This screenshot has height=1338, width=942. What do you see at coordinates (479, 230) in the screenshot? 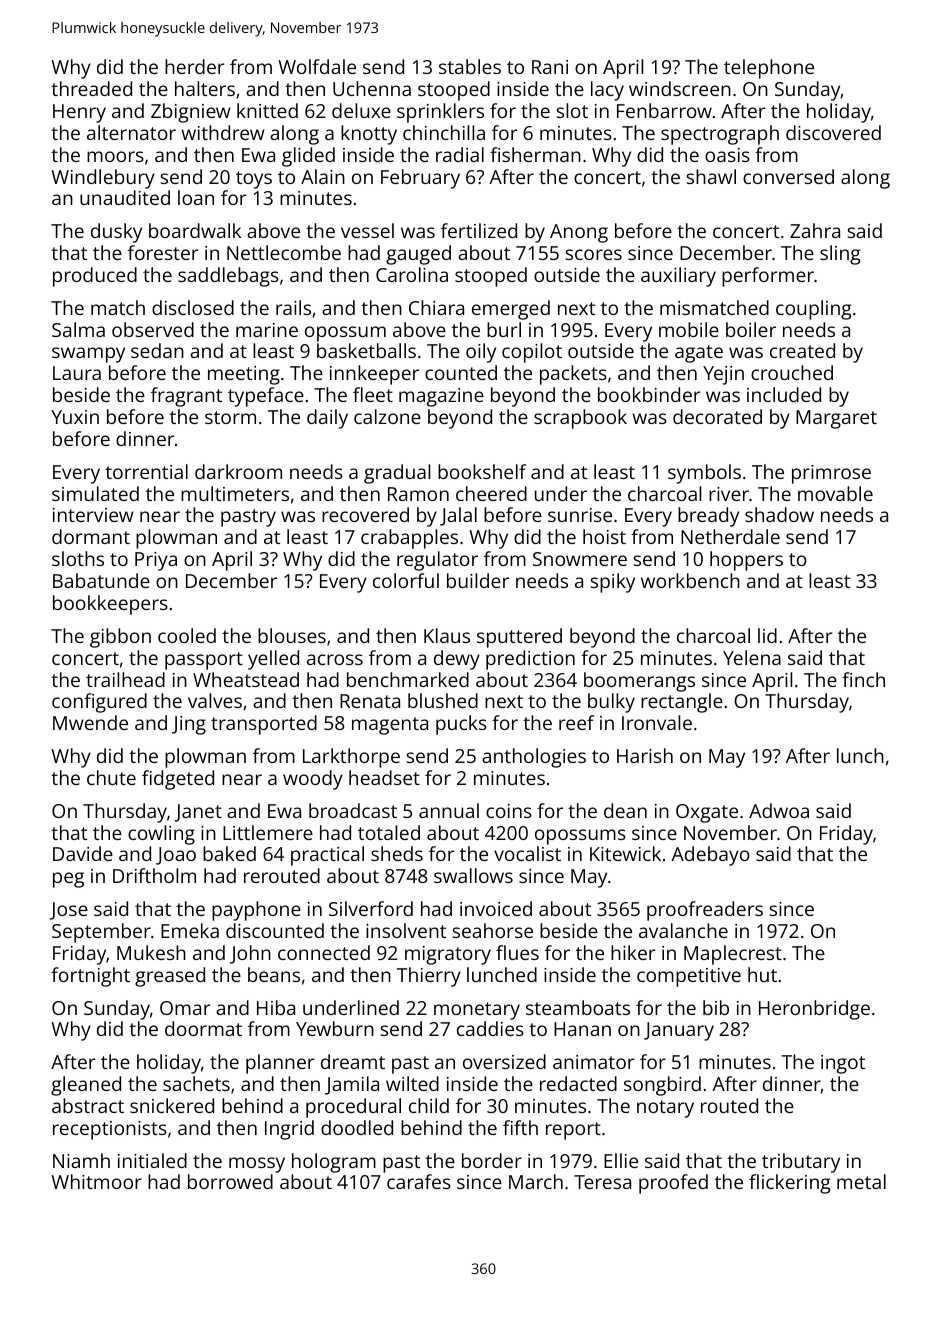
I see `fertilized` at bounding box center [479, 230].
